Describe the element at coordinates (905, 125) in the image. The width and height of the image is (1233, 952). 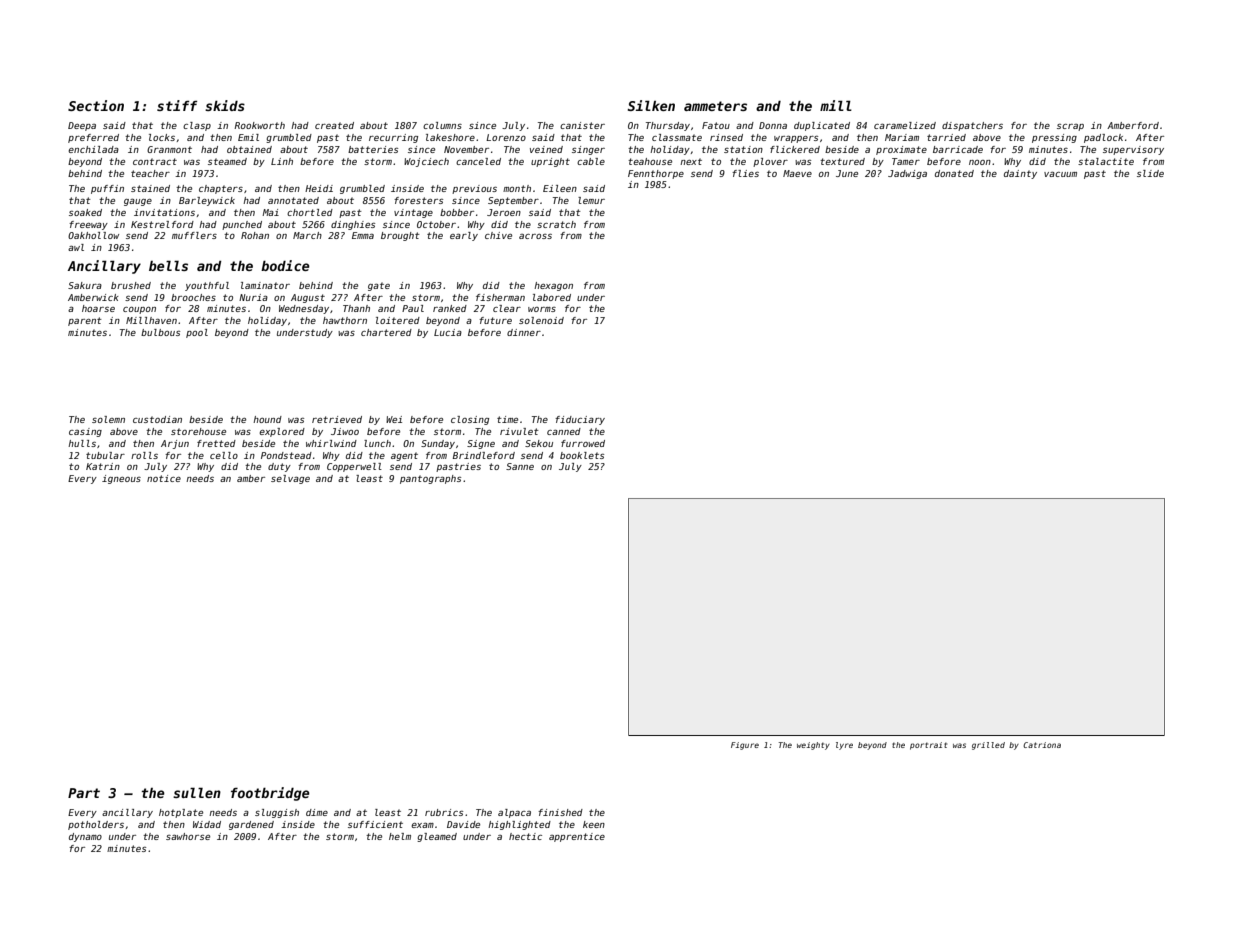
I see `caramelized` at that location.
